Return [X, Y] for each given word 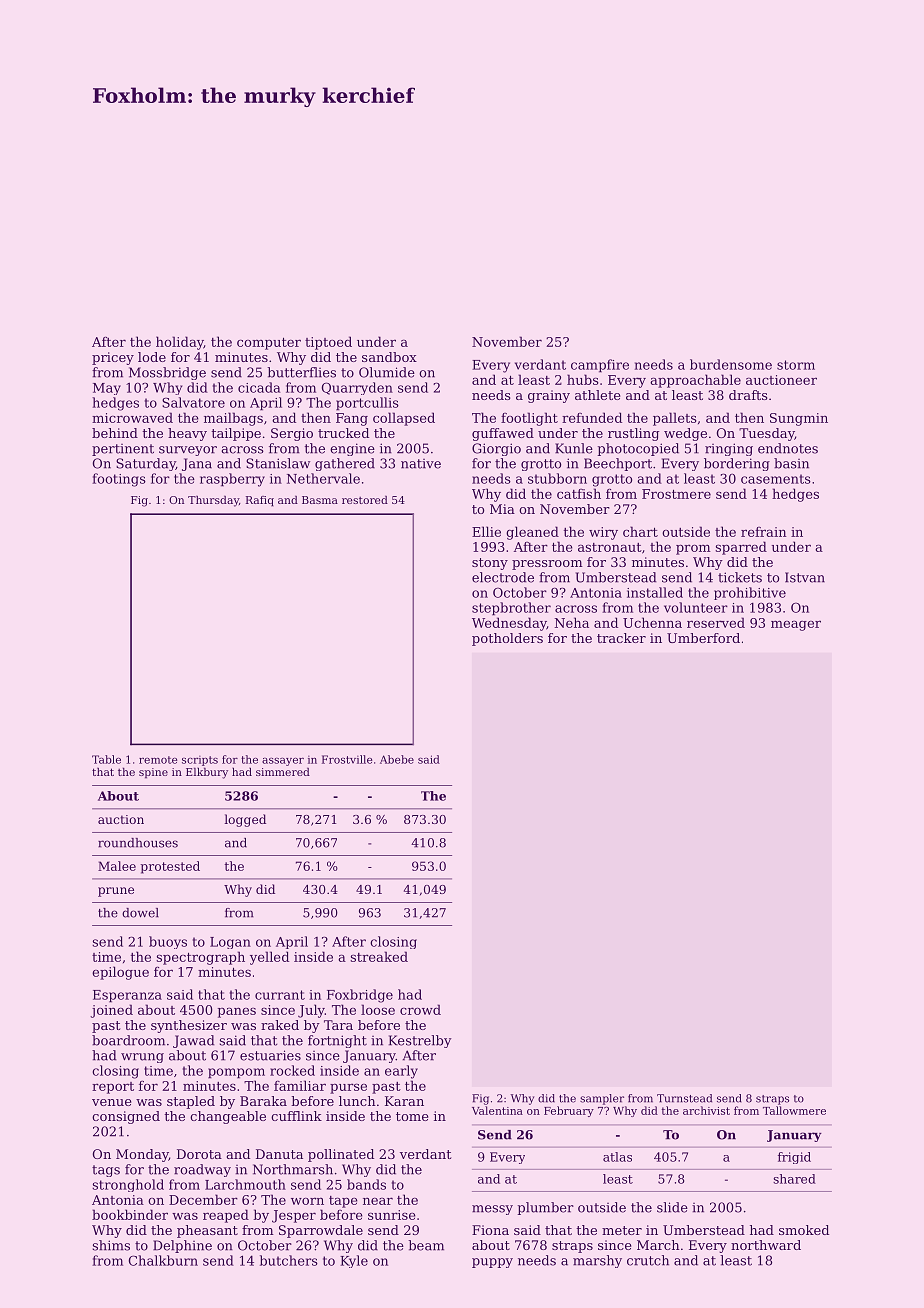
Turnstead [684, 1098]
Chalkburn [163, 1260]
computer [269, 344]
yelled [269, 958]
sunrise [392, 1215]
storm [796, 365]
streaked [379, 956]
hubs [583, 379]
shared [794, 1179]
